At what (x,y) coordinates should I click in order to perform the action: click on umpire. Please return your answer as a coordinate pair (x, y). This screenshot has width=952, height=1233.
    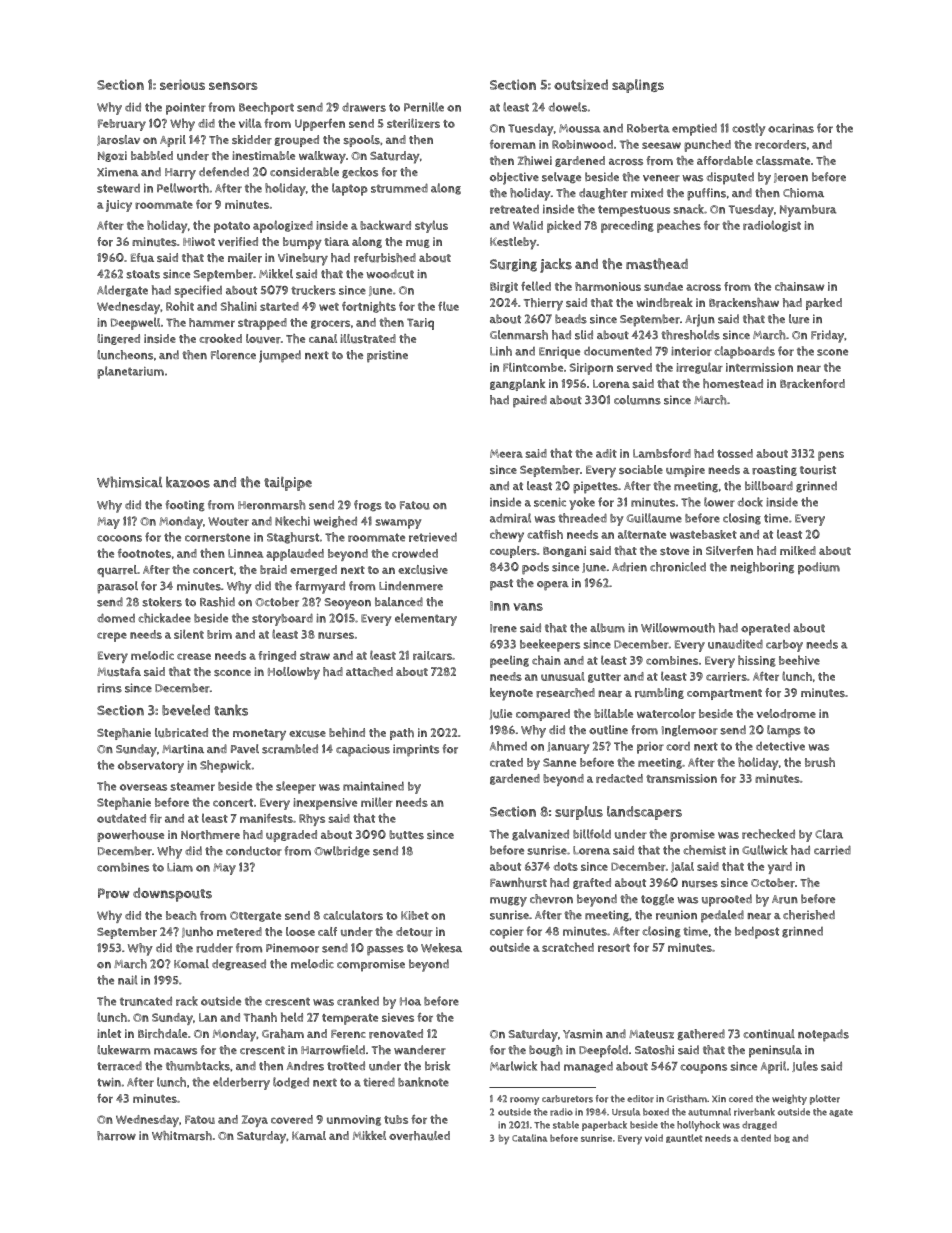
    Looking at the image, I should click on (685, 471).
